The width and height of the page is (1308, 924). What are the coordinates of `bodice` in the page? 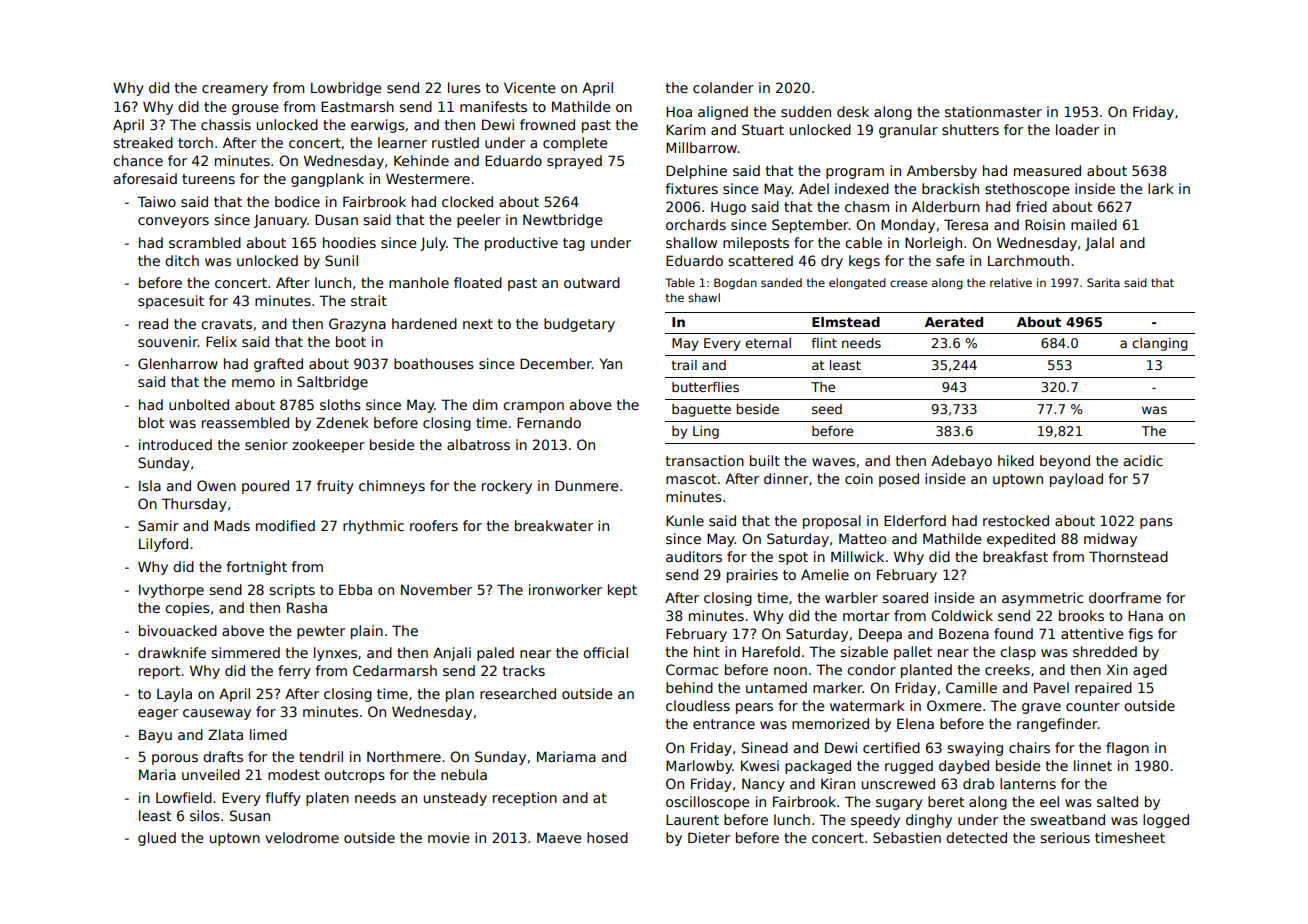 It's located at (297, 201).
